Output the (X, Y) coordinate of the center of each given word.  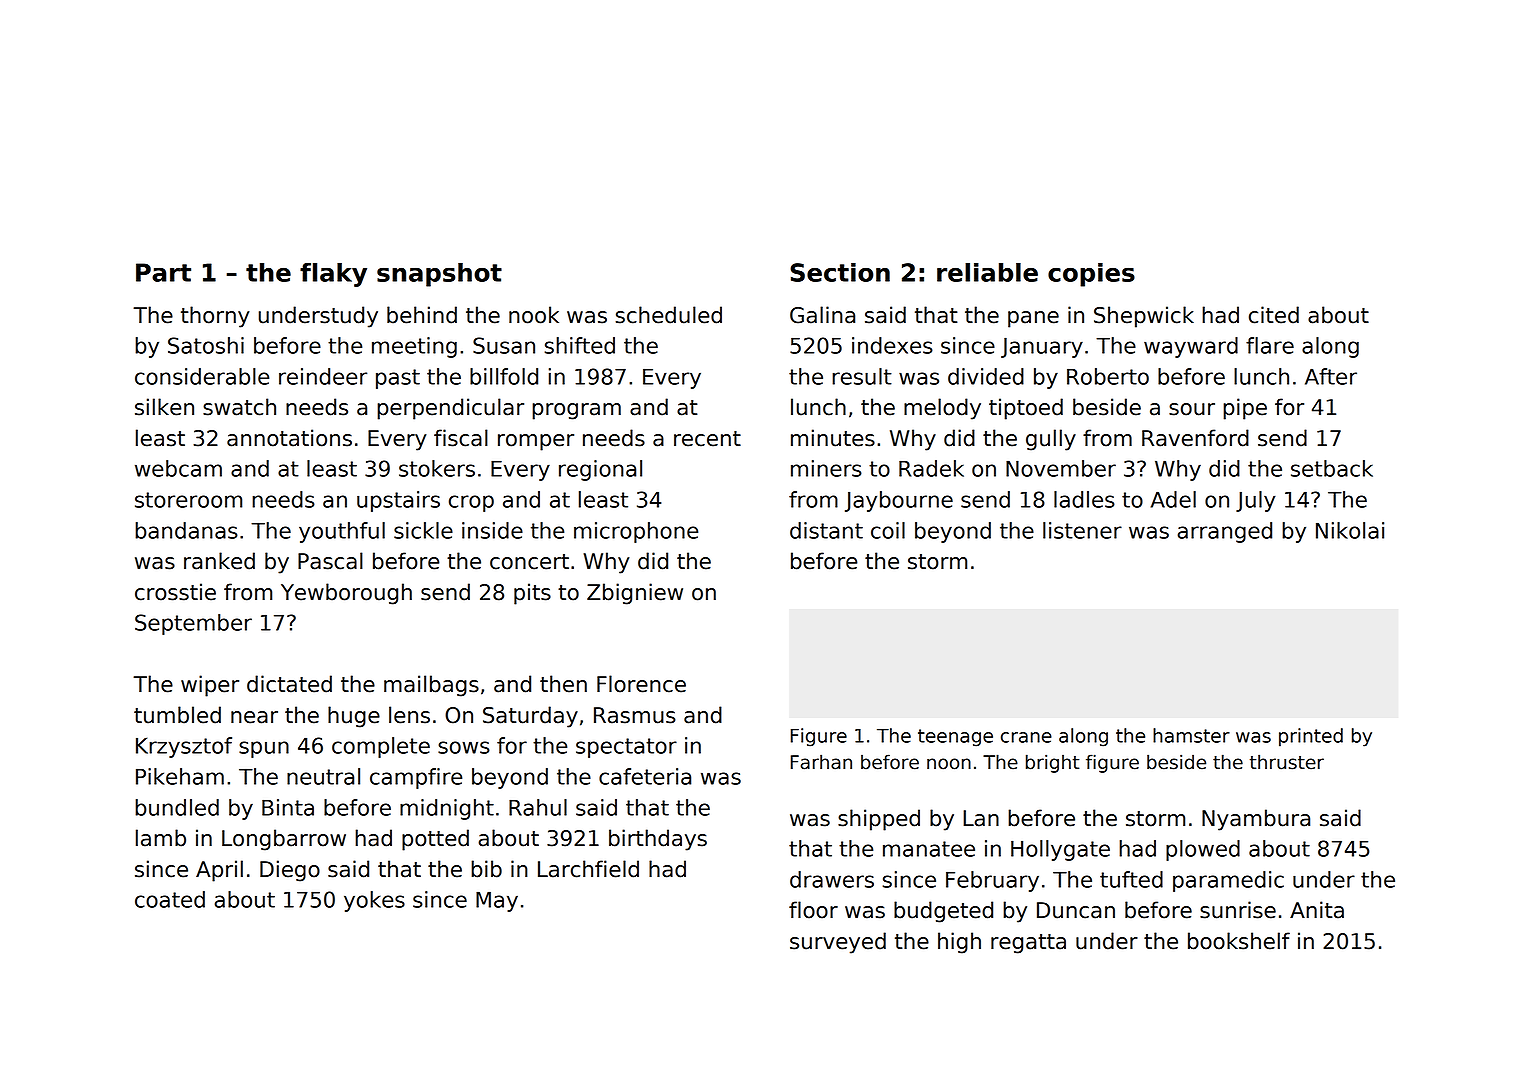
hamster (1191, 735)
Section (840, 272)
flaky (333, 275)
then (563, 684)
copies (1091, 275)
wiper (210, 686)
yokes (374, 901)
